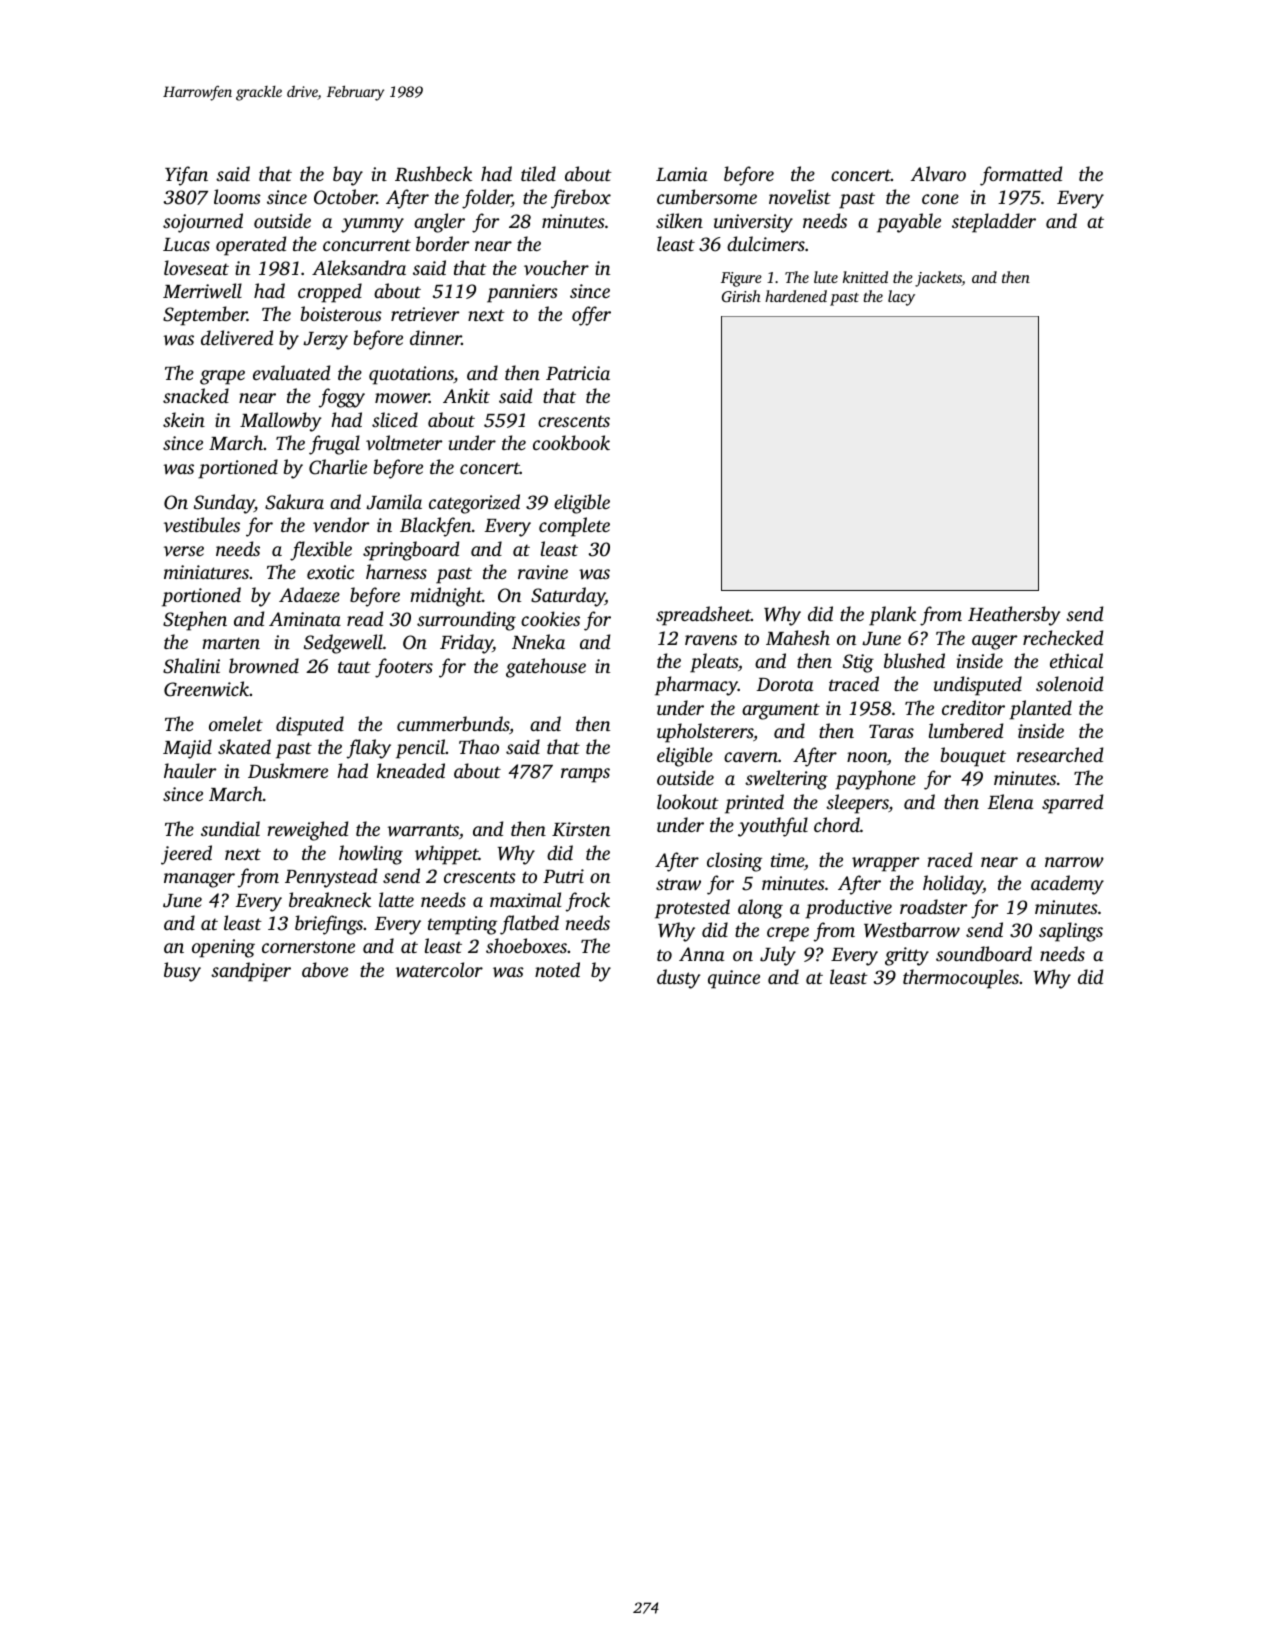 The height and width of the screenshot is (1640, 1267). What do you see at coordinates (892, 616) in the screenshot?
I see `plank` at bounding box center [892, 616].
